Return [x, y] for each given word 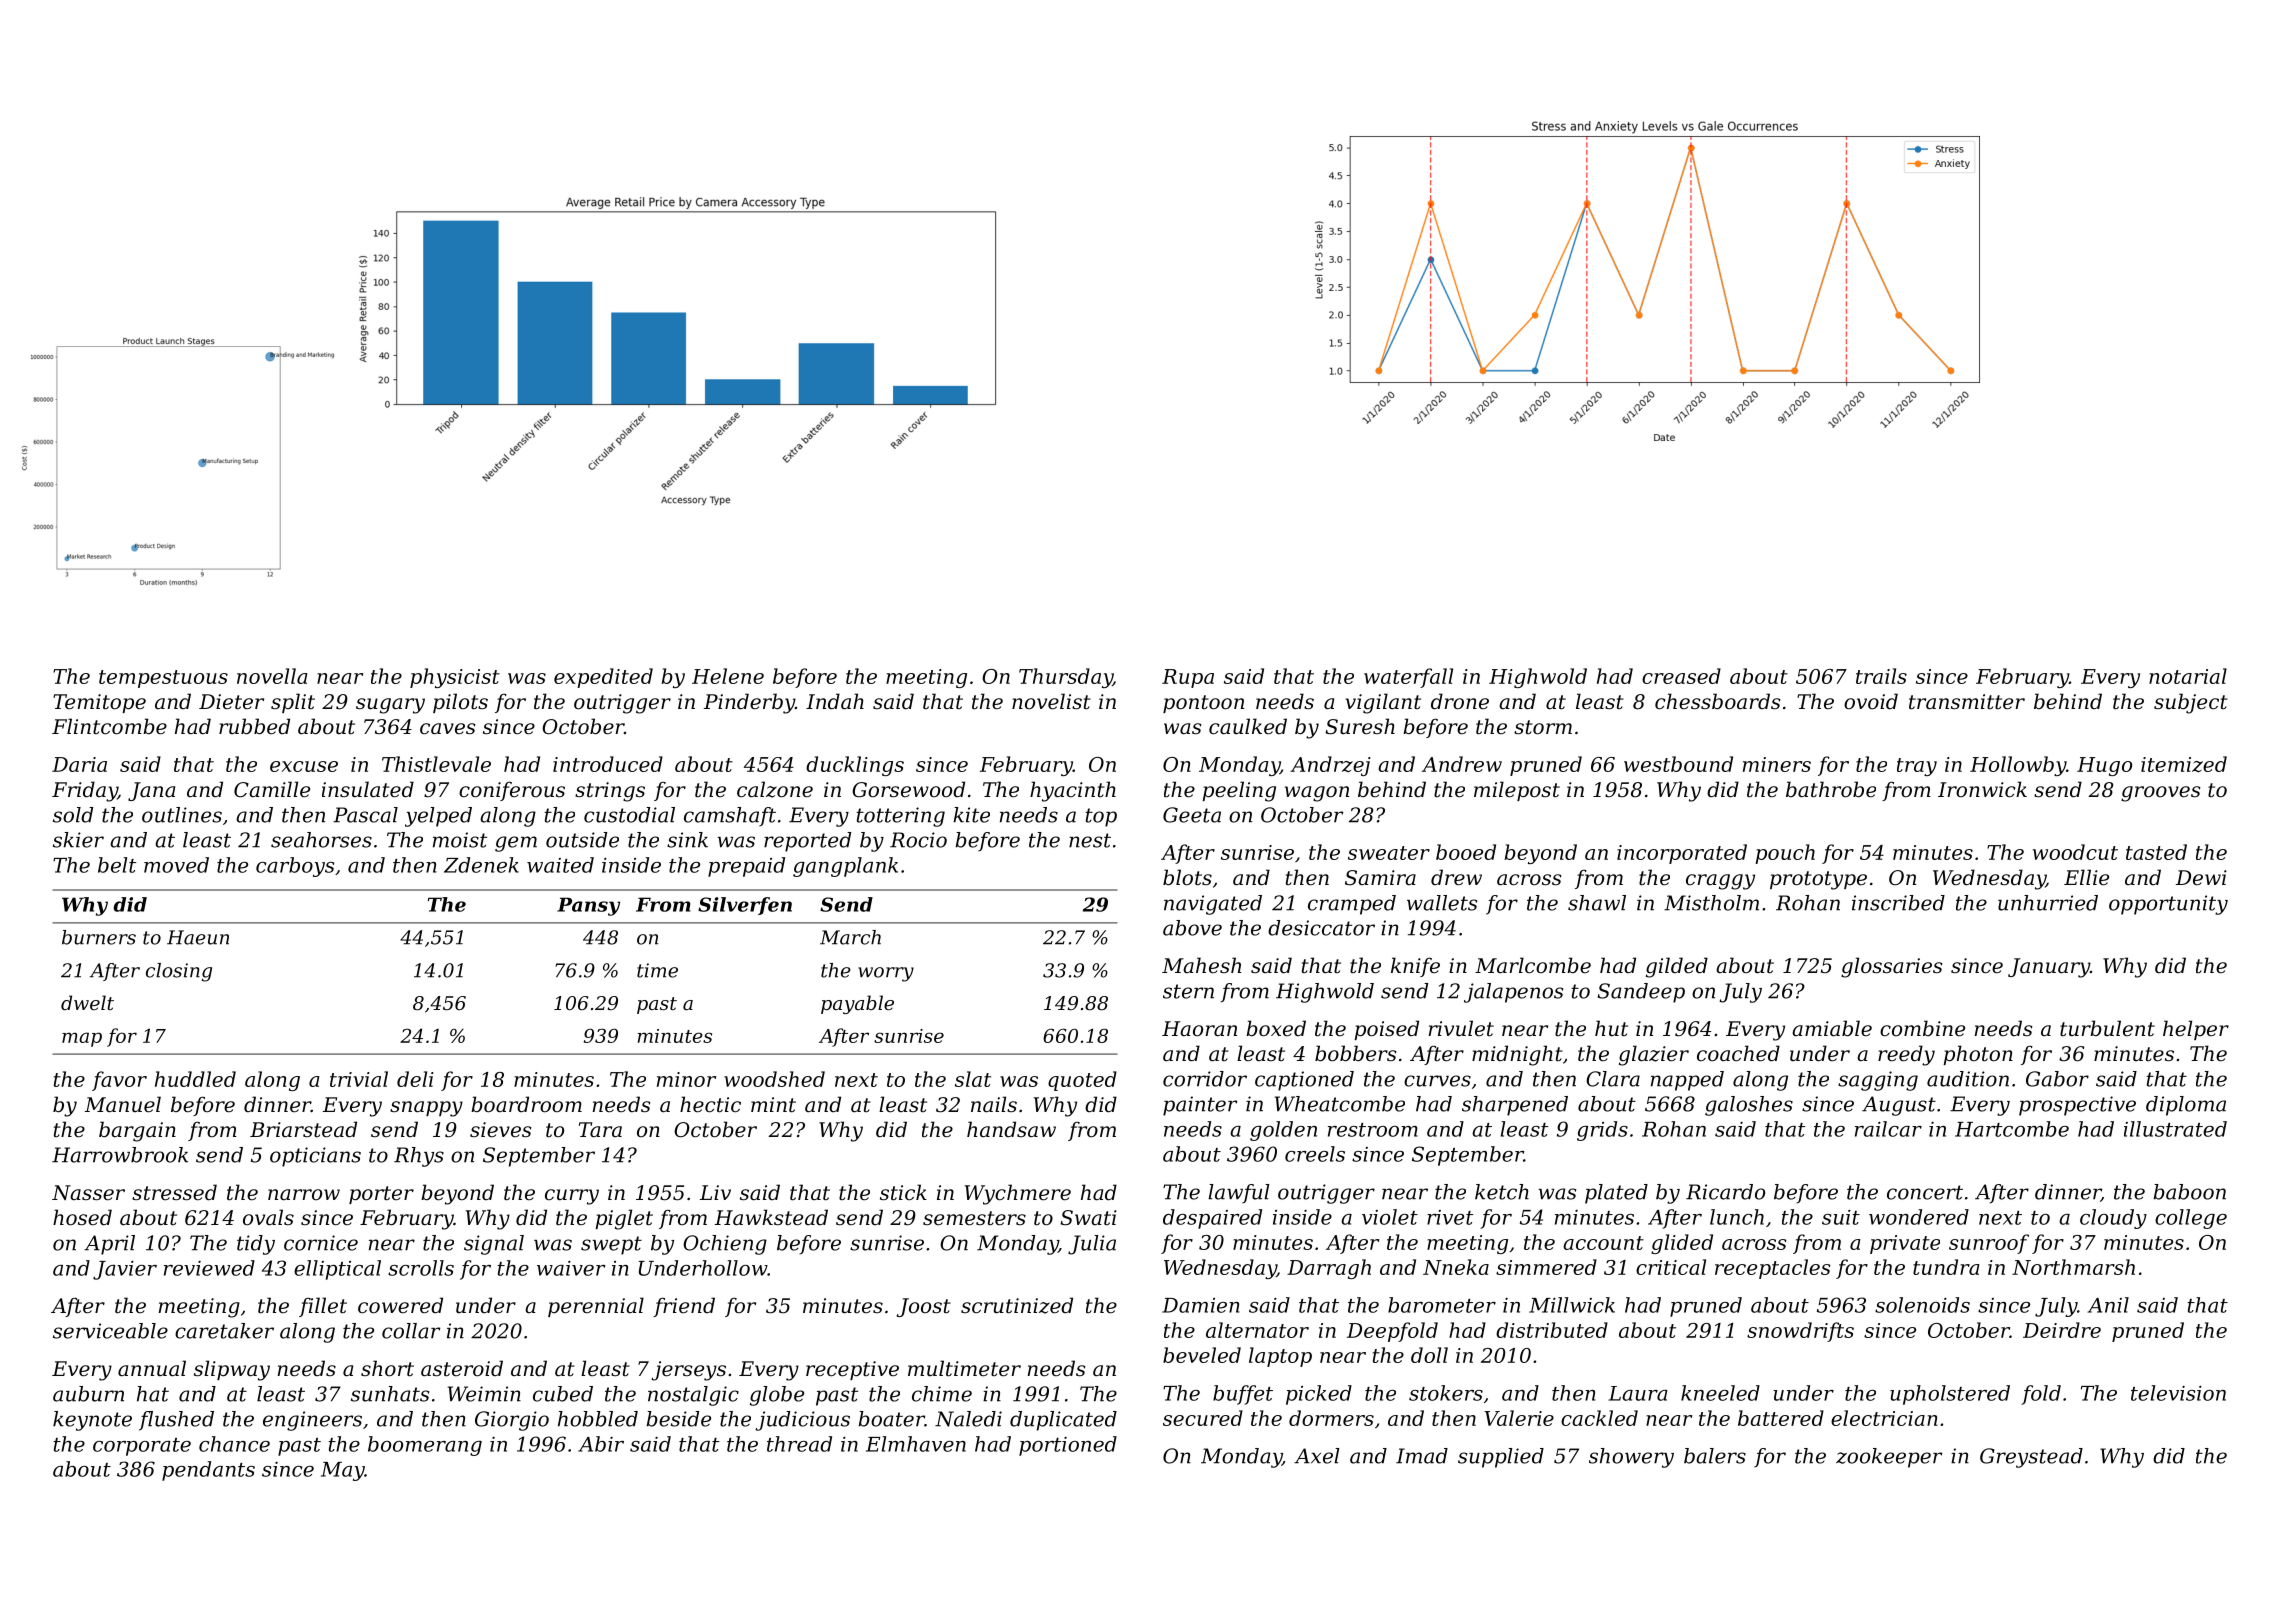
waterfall [1408, 678]
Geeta [1192, 815]
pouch [1785, 854]
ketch [1502, 1192]
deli [415, 1079]
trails [1881, 676]
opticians [315, 1157]
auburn [88, 1394]
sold [73, 815]
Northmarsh [2073, 1267]
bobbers [1356, 1053]
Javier [125, 1270]
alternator [1257, 1330]
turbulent [2107, 1028]
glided [1682, 1244]
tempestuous [163, 679]
